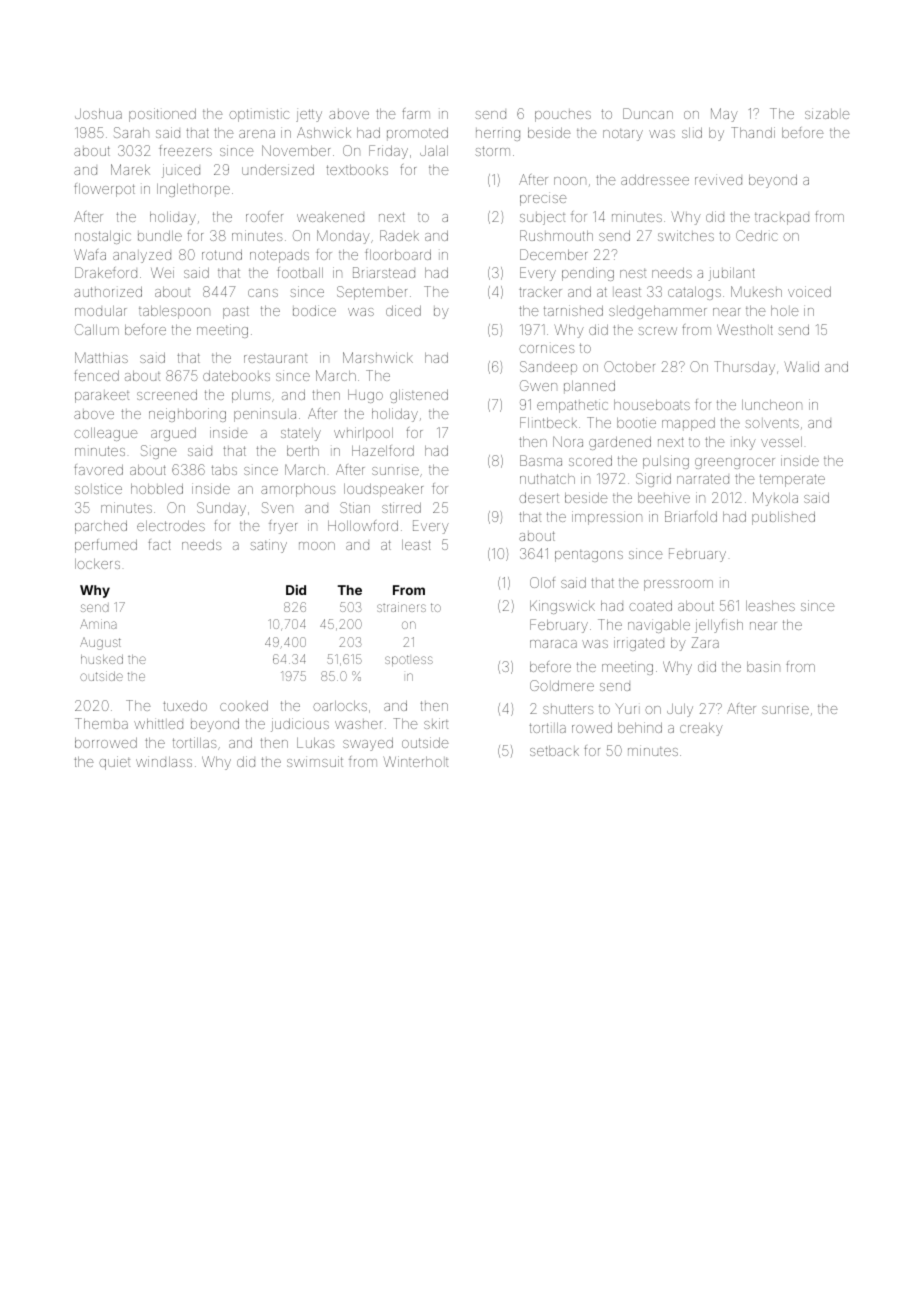 The width and height of the screenshot is (924, 1308). What do you see at coordinates (315, 743) in the screenshot?
I see `Lukas` at bounding box center [315, 743].
